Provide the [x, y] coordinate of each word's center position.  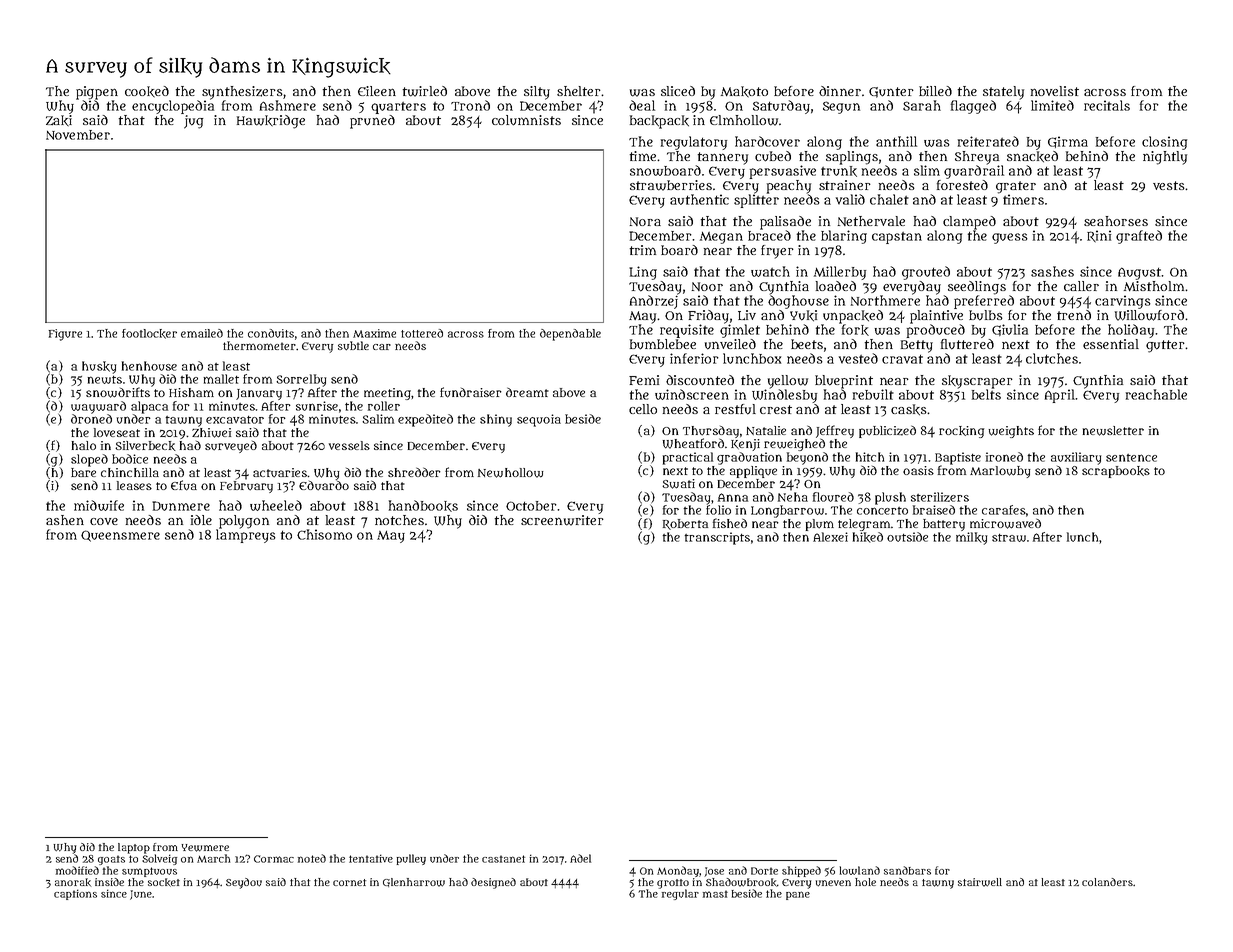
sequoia [539, 420]
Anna [733, 497]
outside [907, 537]
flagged [973, 107]
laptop [134, 848]
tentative [371, 858]
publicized [887, 431]
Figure [65, 335]
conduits [271, 333]
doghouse [798, 302]
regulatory [694, 143]
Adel [580, 858]
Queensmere [120, 536]
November [78, 135]
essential [1111, 344]
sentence [1131, 458]
